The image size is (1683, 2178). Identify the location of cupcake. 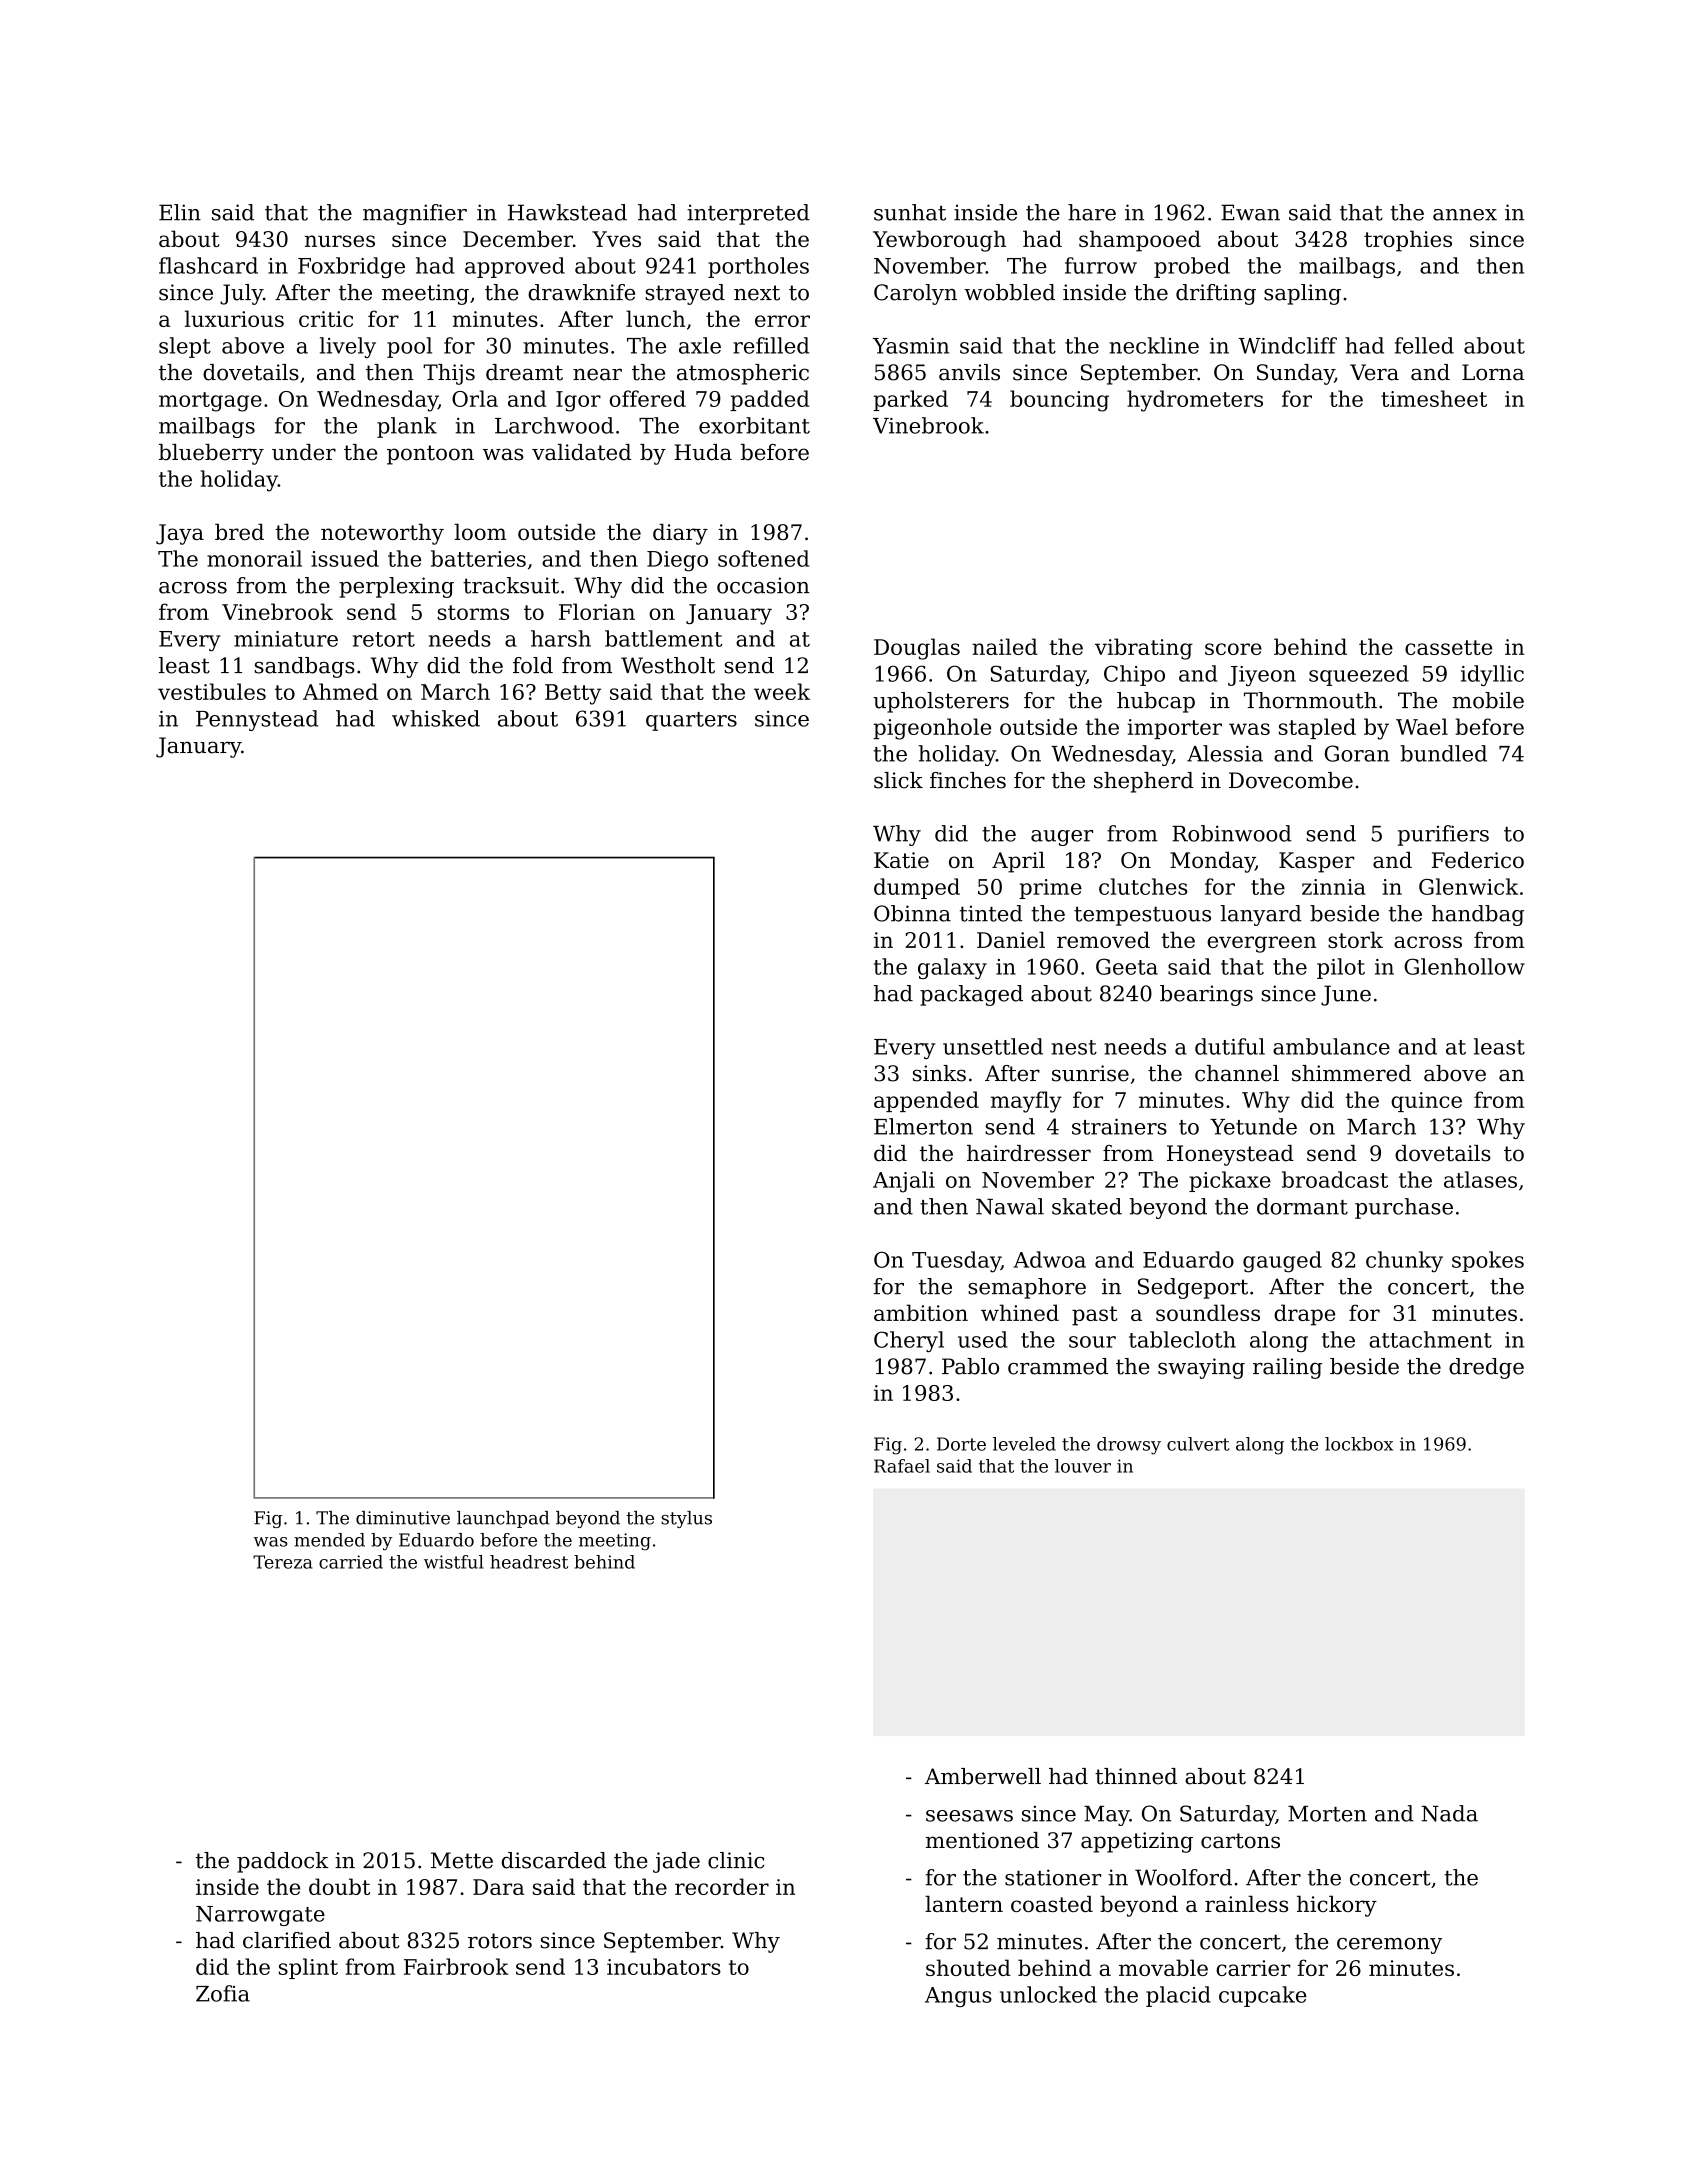
(1263, 1996).
